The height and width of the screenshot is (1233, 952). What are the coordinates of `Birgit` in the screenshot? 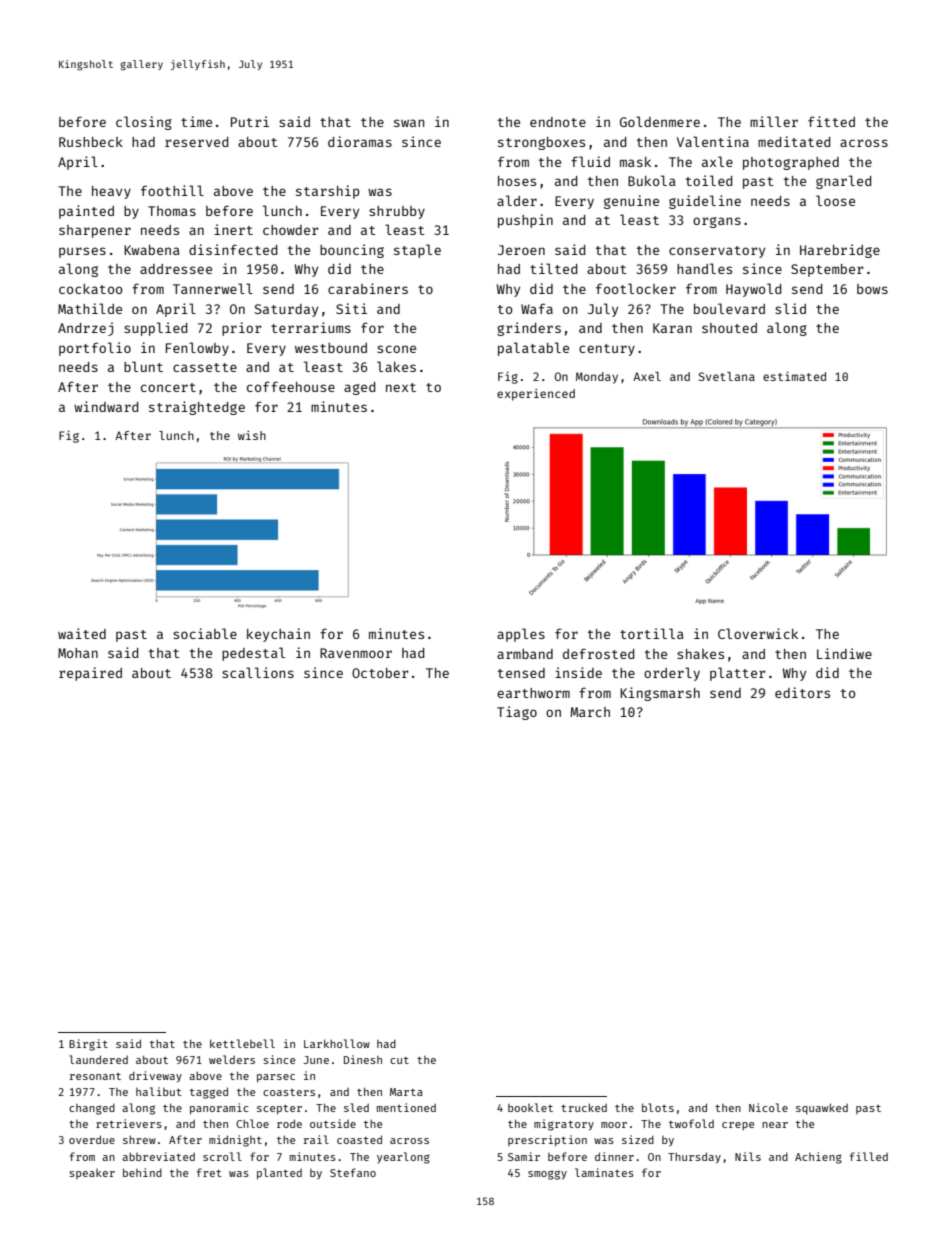 It's located at (88, 1045).
